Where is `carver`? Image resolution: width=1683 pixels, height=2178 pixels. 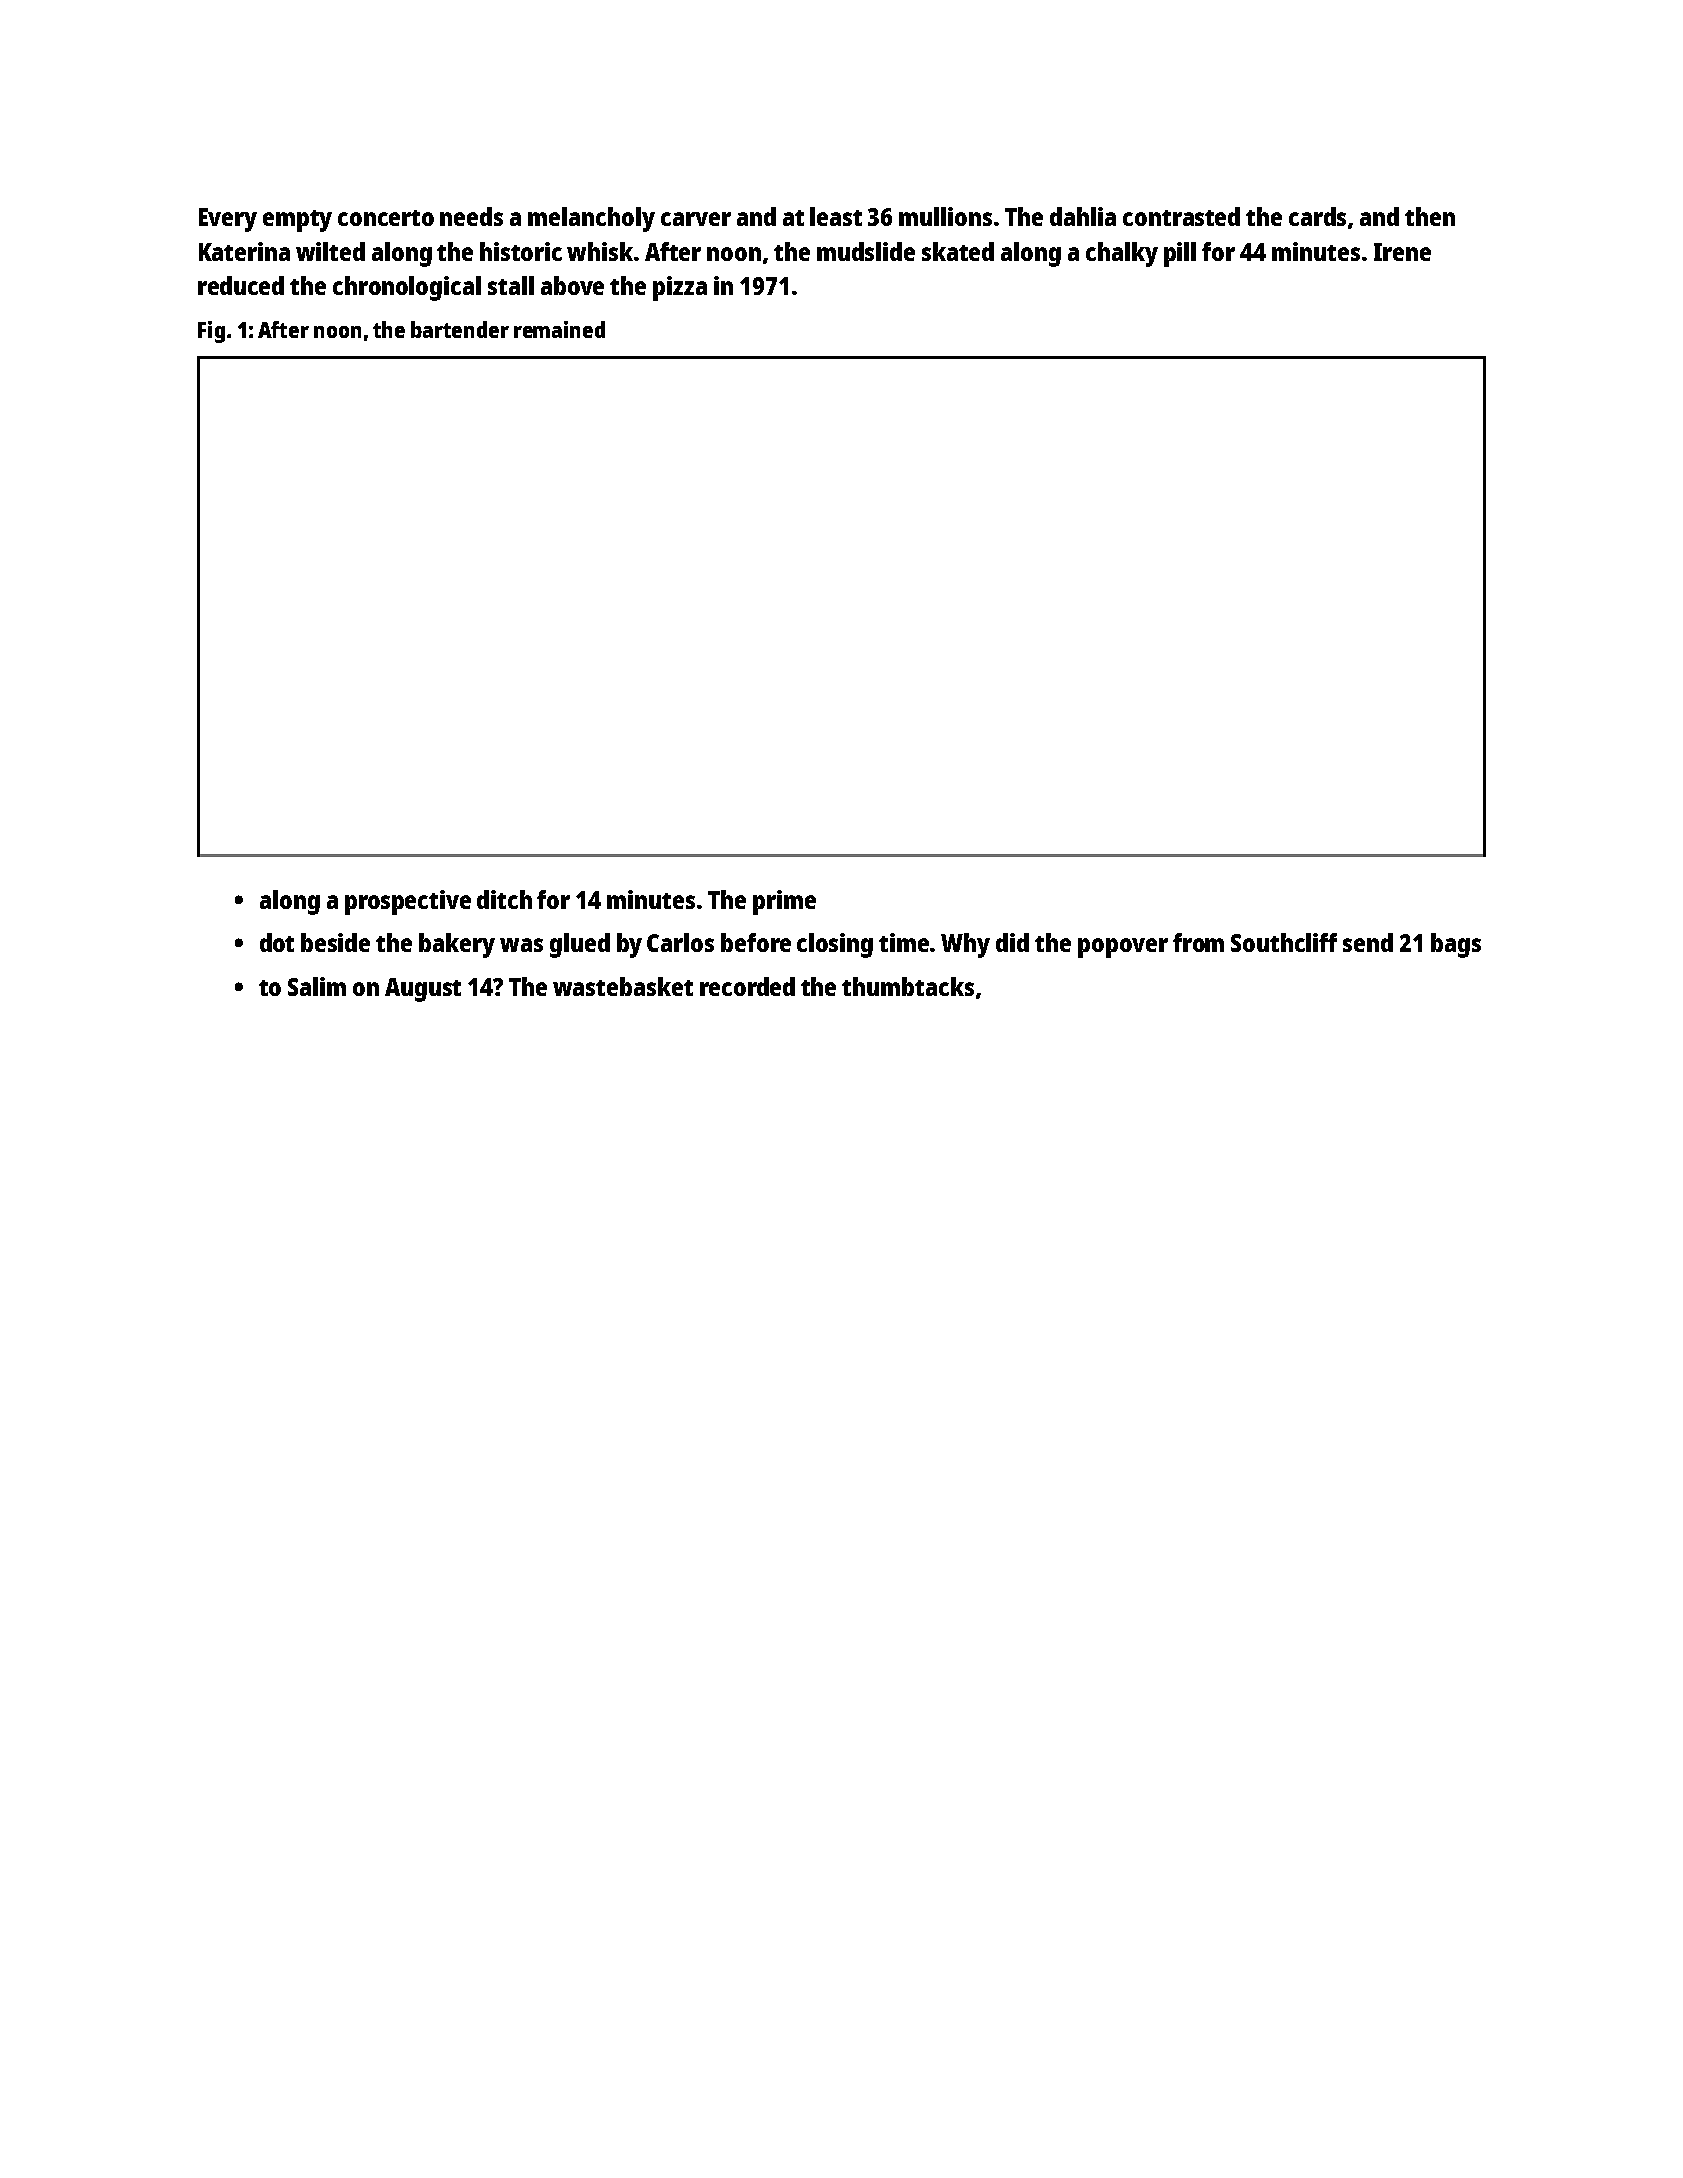
carver is located at coordinates (696, 219).
